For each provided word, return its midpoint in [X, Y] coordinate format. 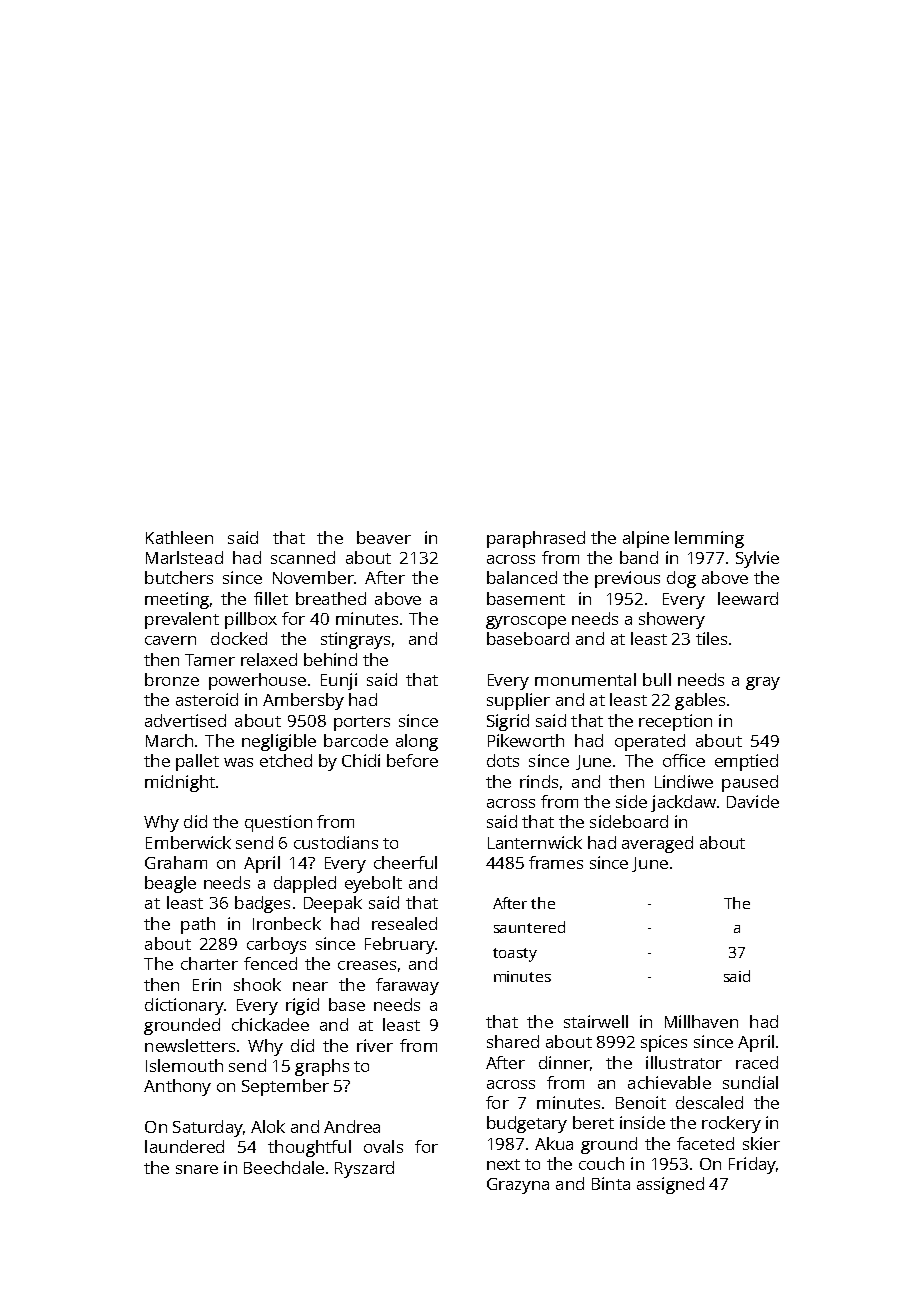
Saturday [208, 1128]
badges [262, 904]
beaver [384, 537]
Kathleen [179, 537]
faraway [407, 986]
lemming [709, 539]
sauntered [529, 927]
